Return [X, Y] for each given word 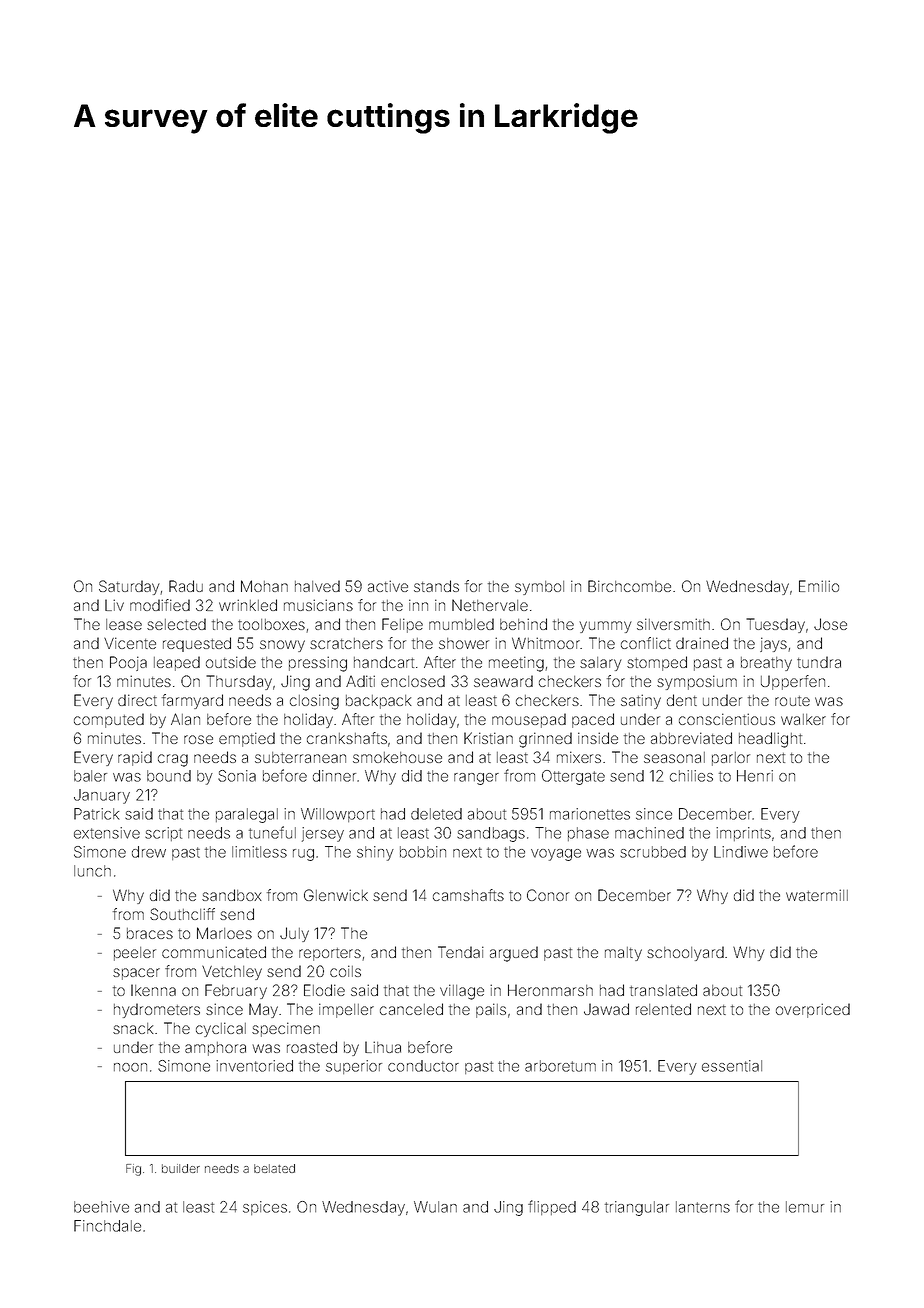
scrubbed [653, 852]
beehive [101, 1207]
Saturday [129, 587]
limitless [259, 852]
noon [130, 1067]
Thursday [239, 682]
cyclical [221, 1029]
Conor [548, 895]
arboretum [560, 1066]
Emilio [819, 586]
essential [732, 1066]
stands [436, 586]
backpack [379, 702]
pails [491, 1010]
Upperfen [793, 682]
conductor [423, 1066]
